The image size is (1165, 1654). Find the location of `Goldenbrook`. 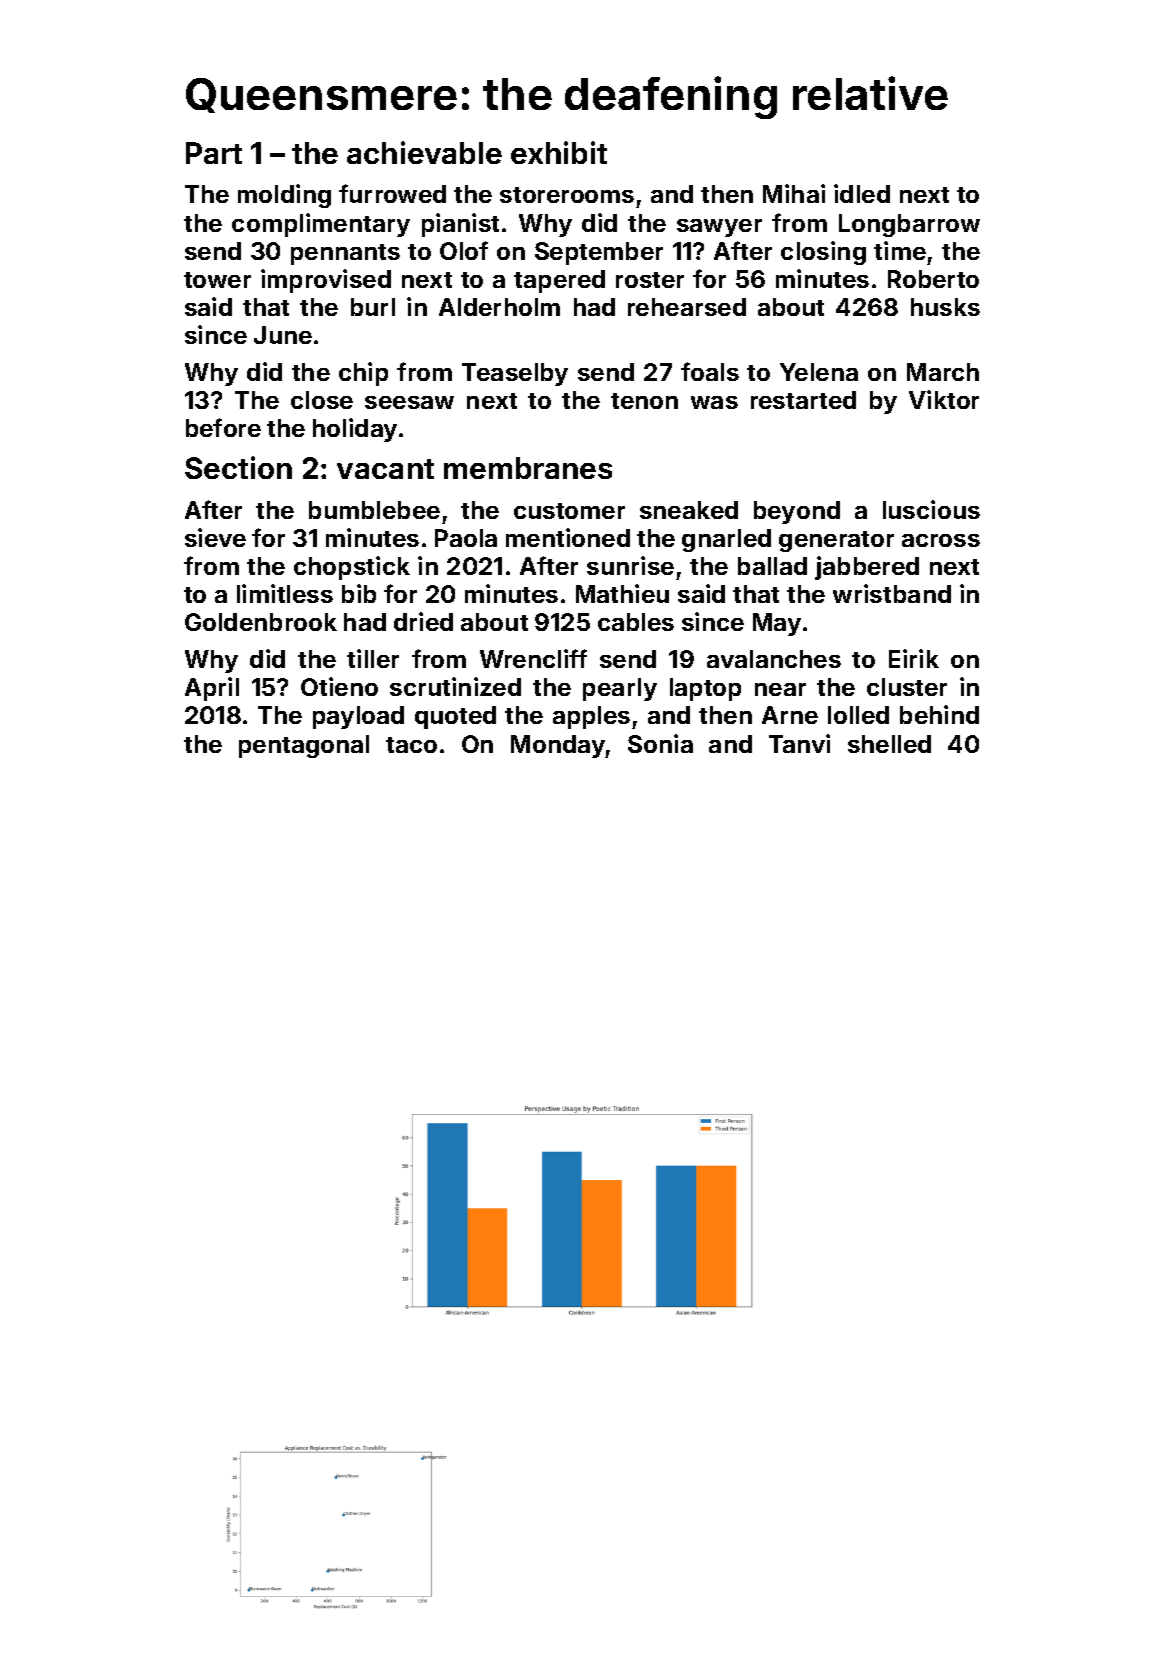

Goldenbrook is located at coordinates (261, 622).
